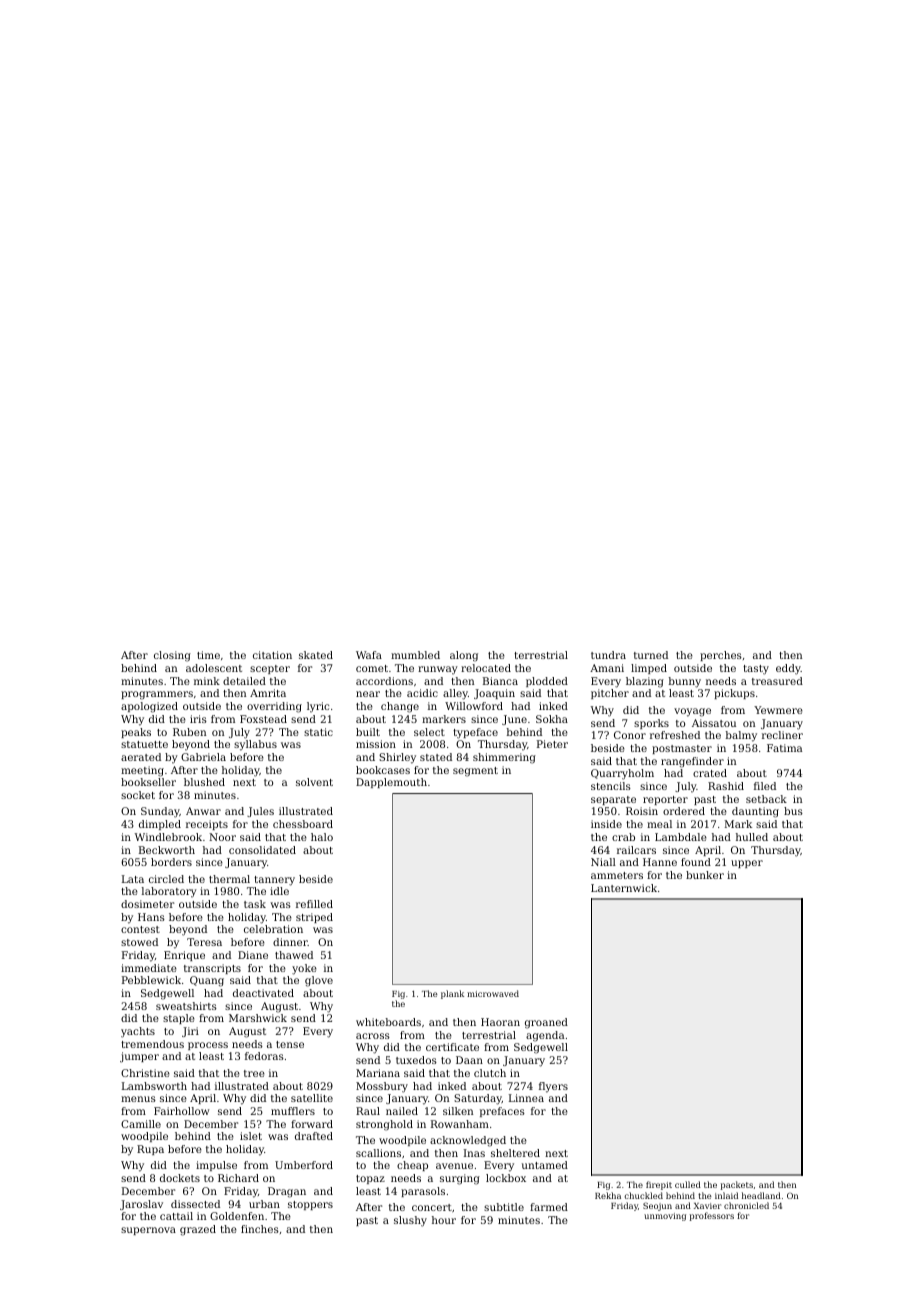 The width and height of the page is (924, 1308). I want to click on thermal, so click(229, 879).
